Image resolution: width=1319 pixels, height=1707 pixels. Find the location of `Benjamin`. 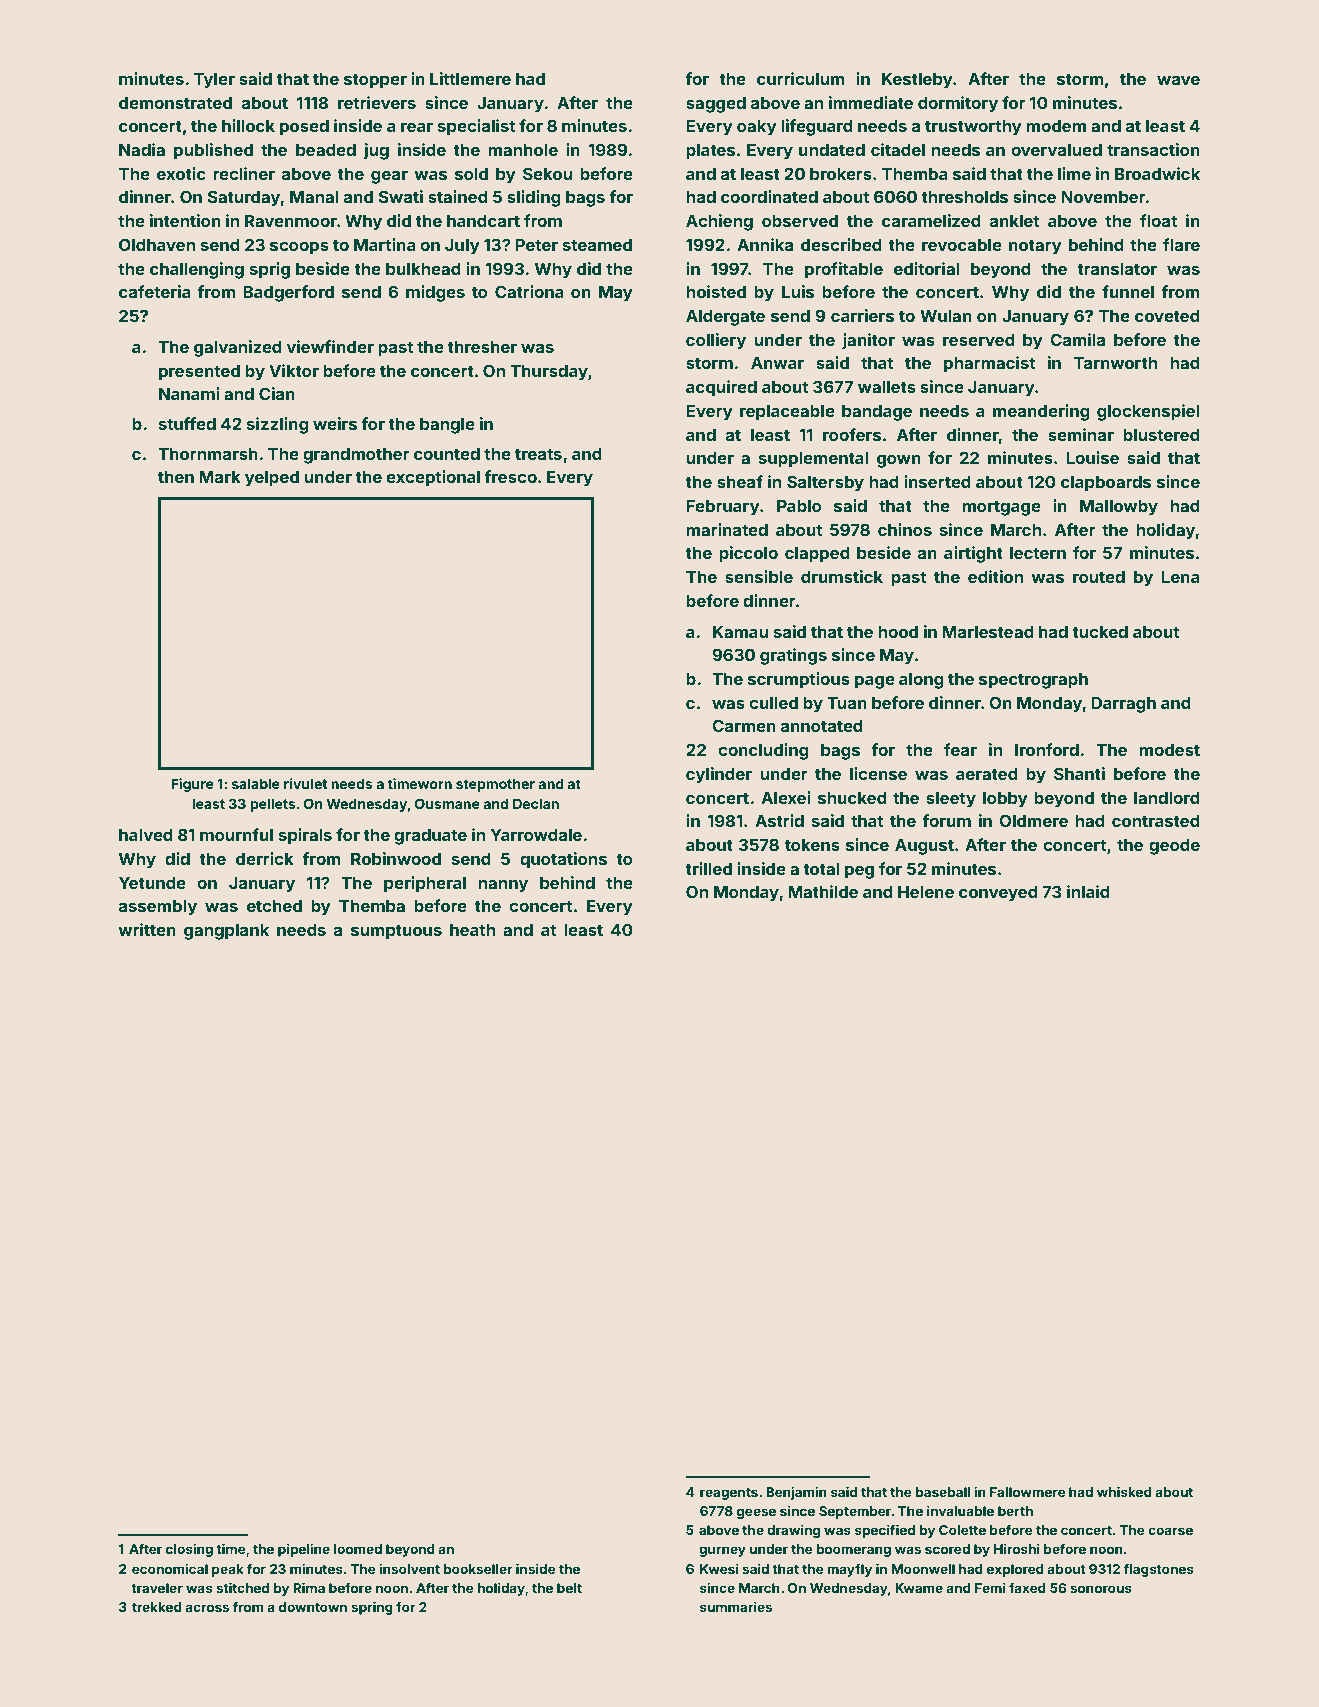

Benjamin is located at coordinates (796, 1493).
